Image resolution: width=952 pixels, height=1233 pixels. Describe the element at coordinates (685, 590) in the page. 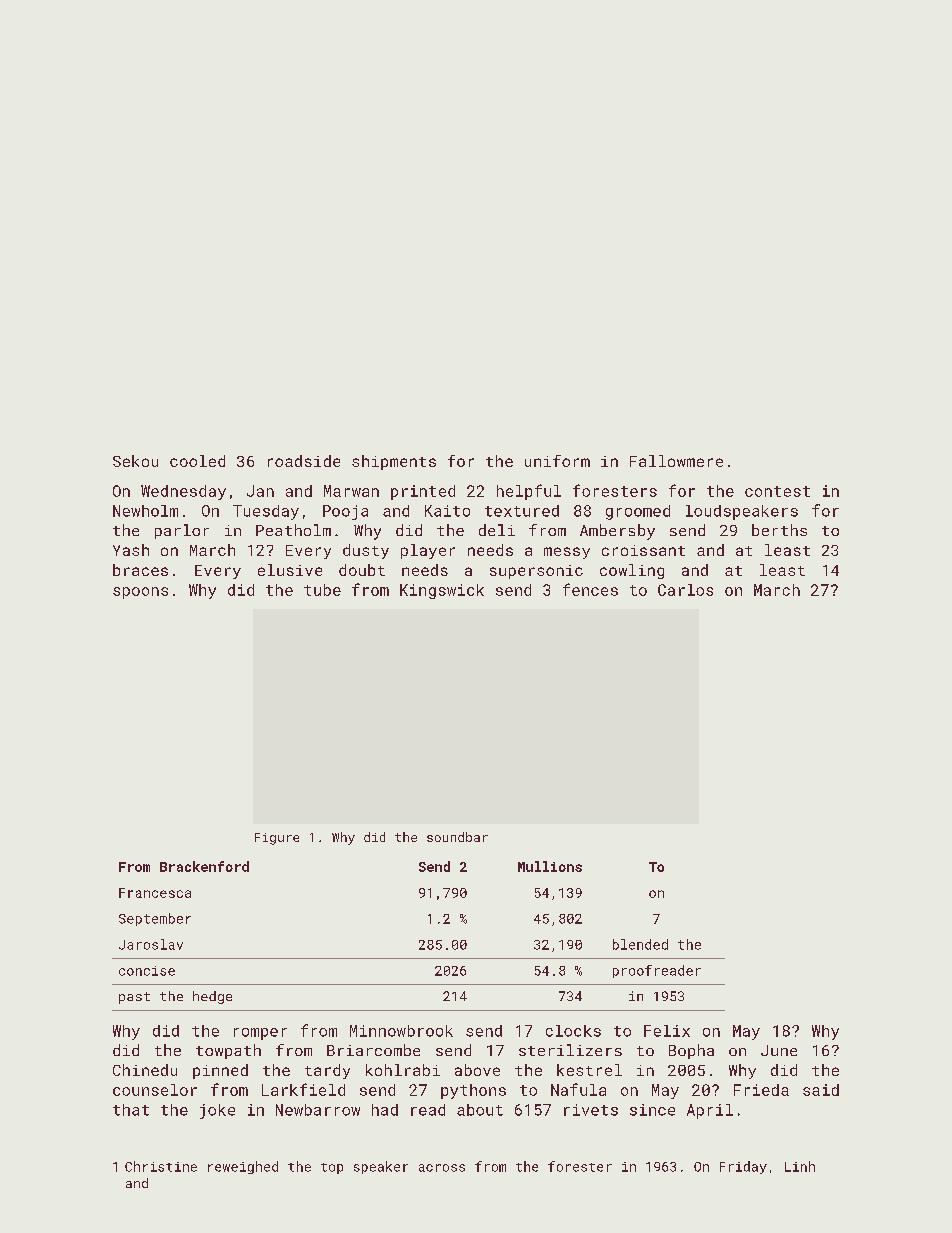

I see `Carlos` at that location.
